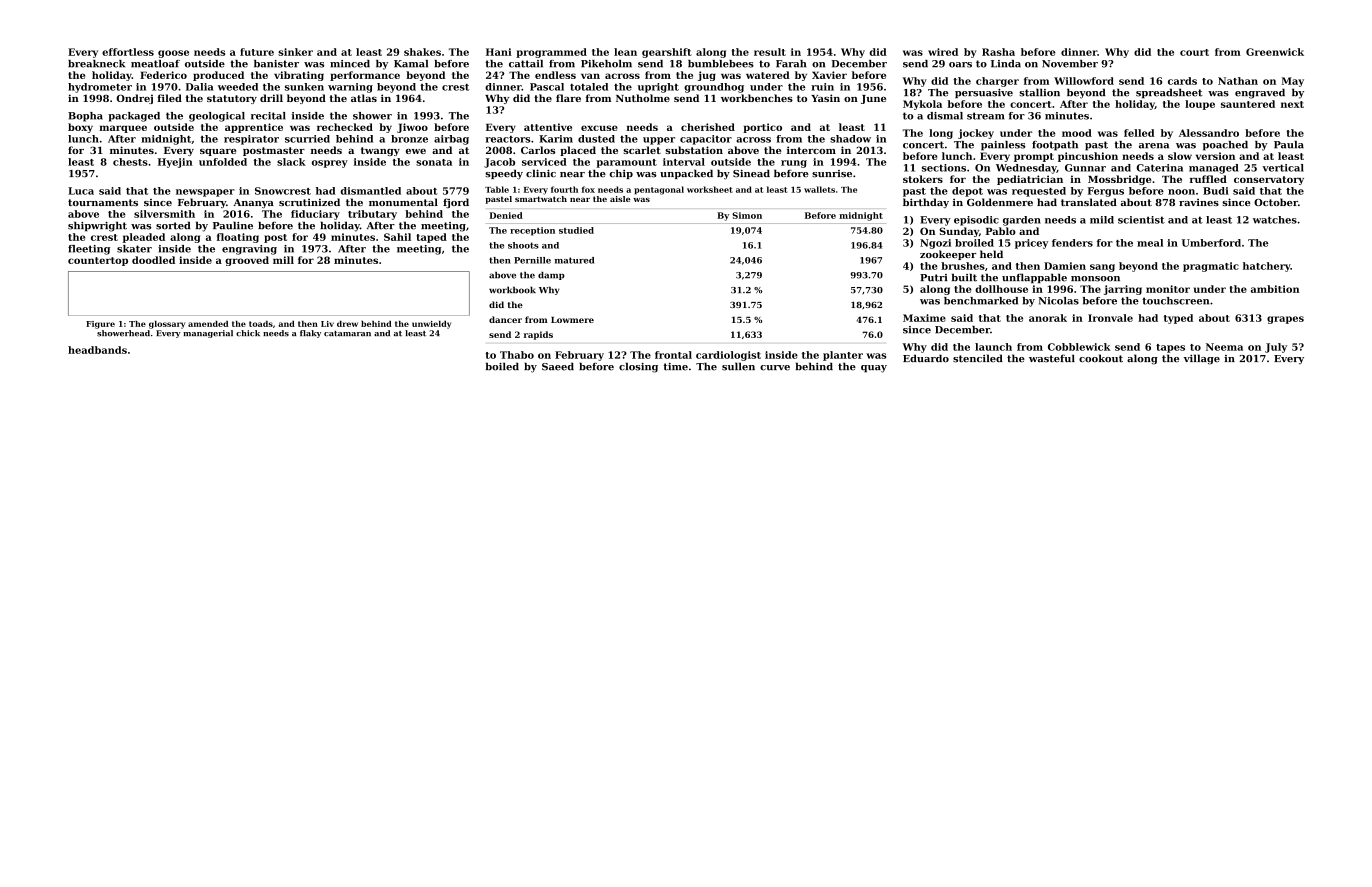 Image resolution: width=1372 pixels, height=887 pixels. I want to click on Xavier, so click(829, 75).
